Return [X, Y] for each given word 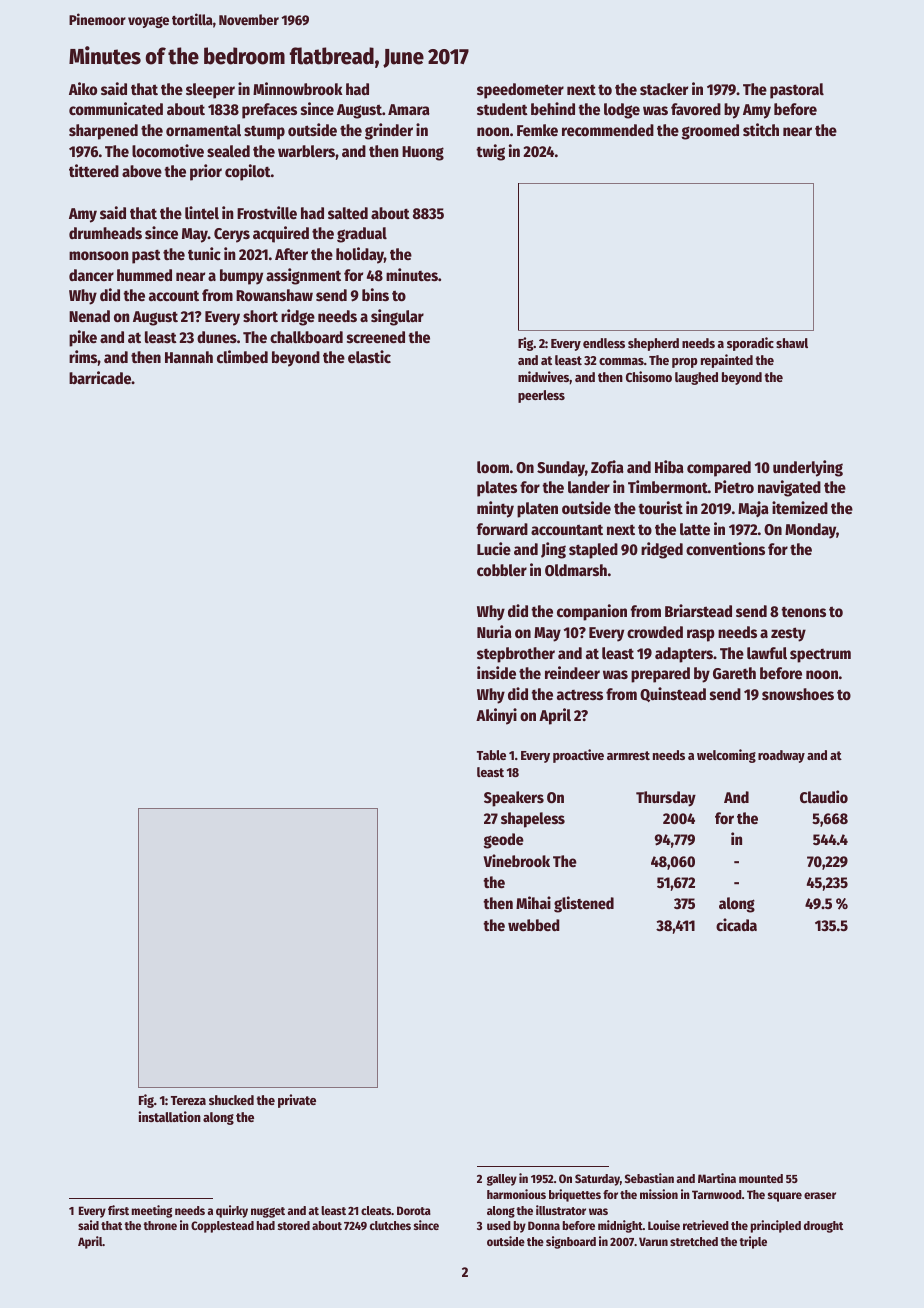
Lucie [494, 548]
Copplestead [222, 1227]
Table [491, 755]
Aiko [83, 88]
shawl [792, 343]
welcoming [726, 756]
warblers [306, 151]
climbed [242, 356]
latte [695, 529]
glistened [584, 904]
